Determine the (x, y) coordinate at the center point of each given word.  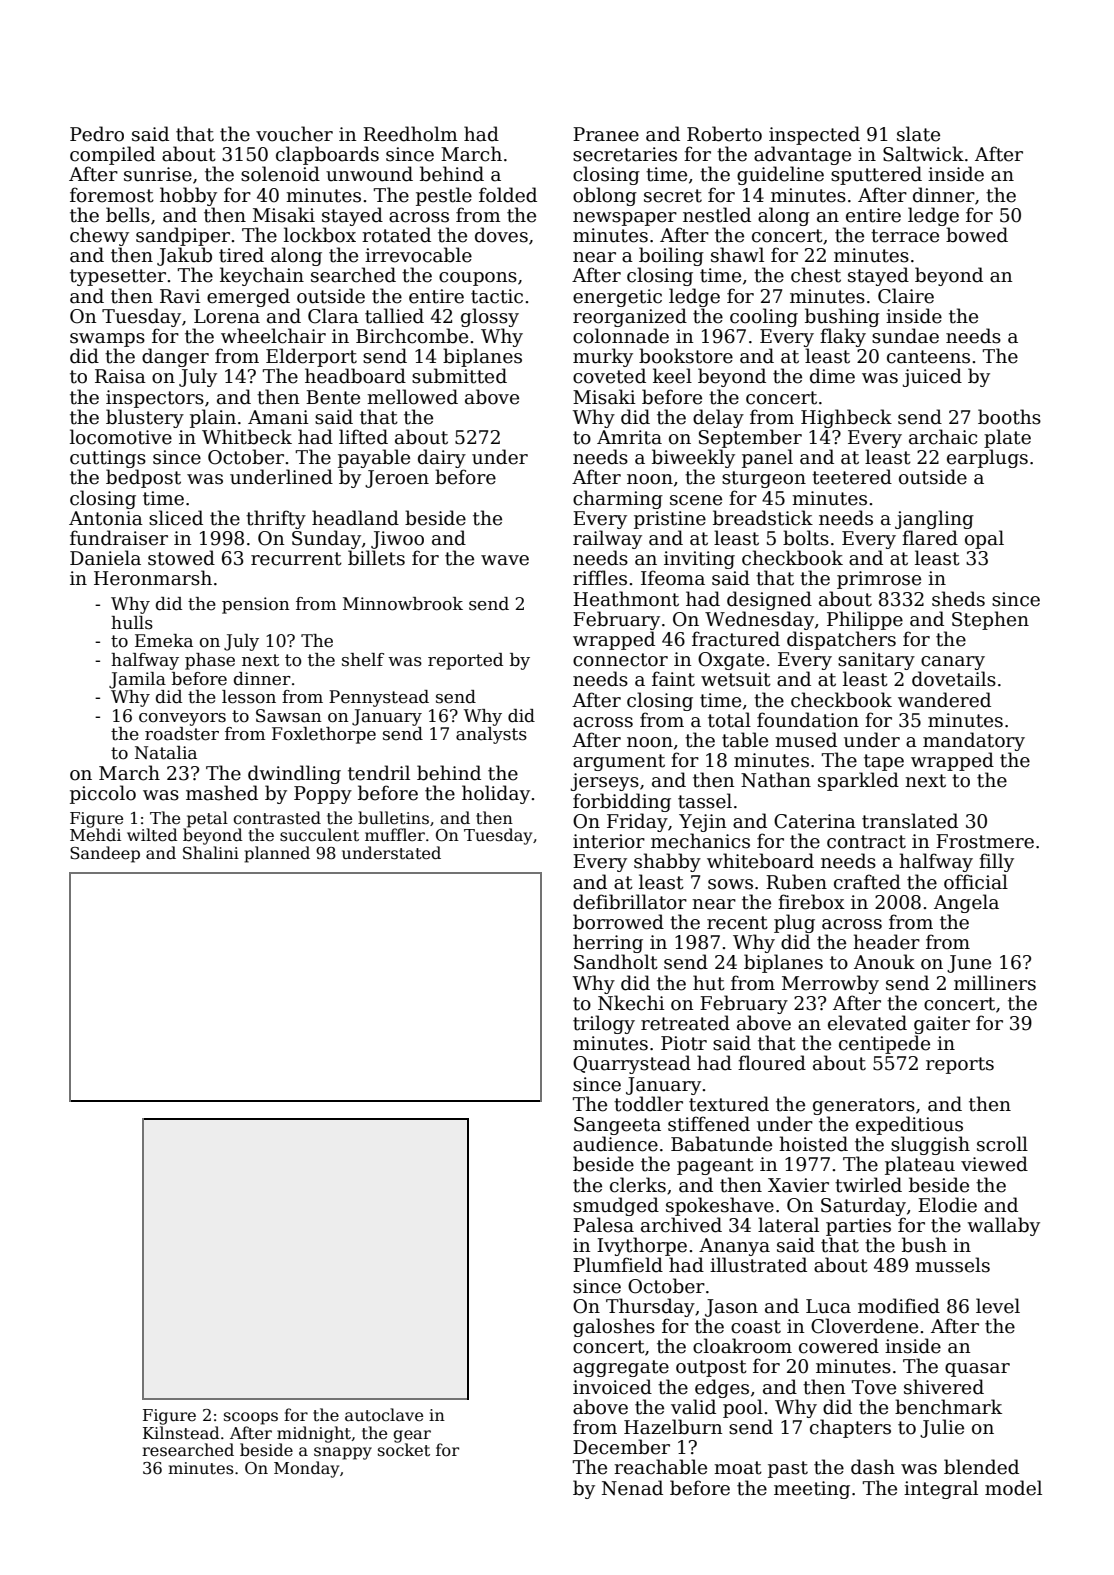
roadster (182, 734)
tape (884, 762)
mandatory (974, 741)
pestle (444, 196)
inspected (814, 135)
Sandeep (105, 854)
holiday (496, 794)
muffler (395, 835)
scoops (251, 1418)
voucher (294, 134)
